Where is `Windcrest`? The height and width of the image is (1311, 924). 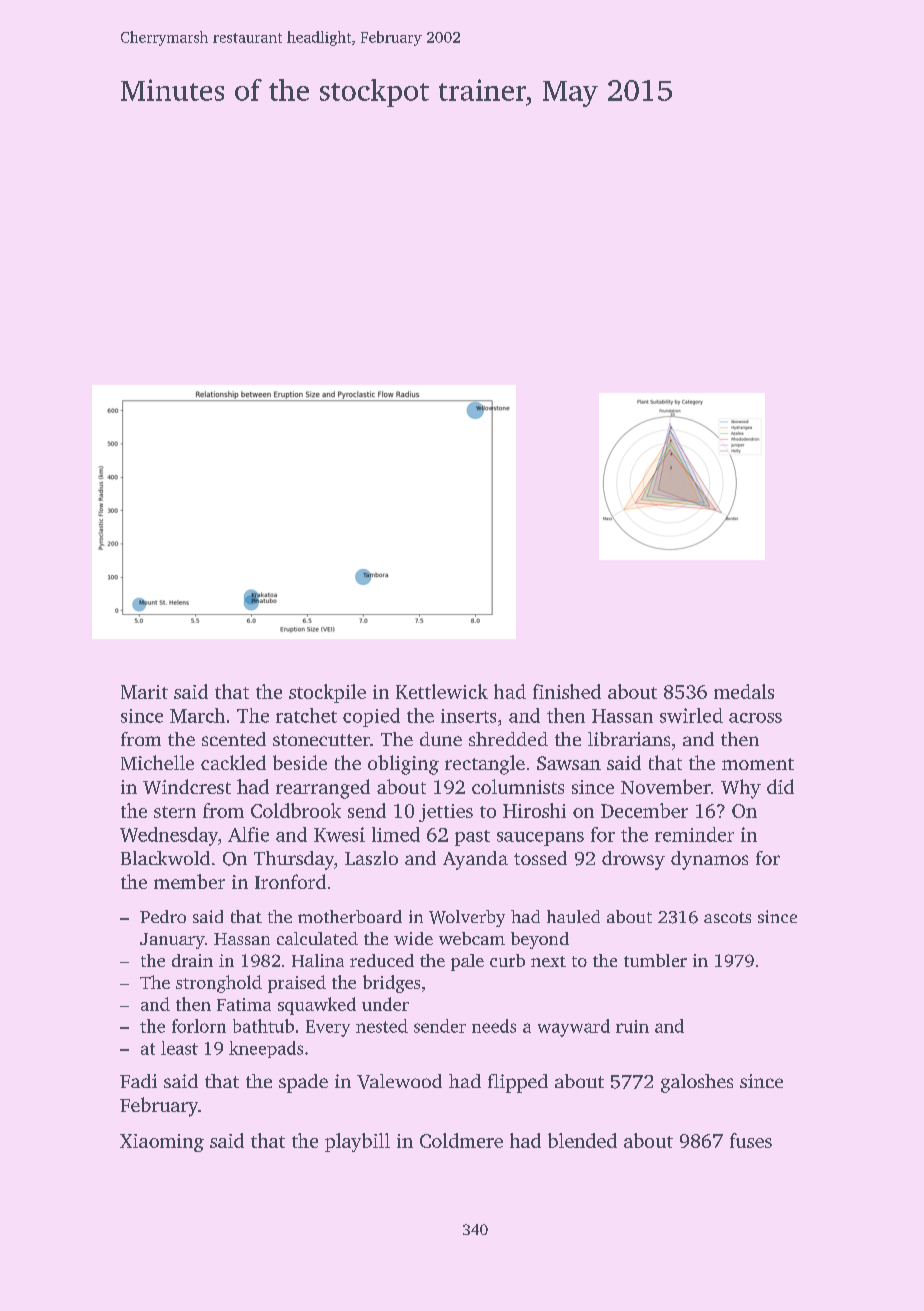 Windcrest is located at coordinates (187, 786).
